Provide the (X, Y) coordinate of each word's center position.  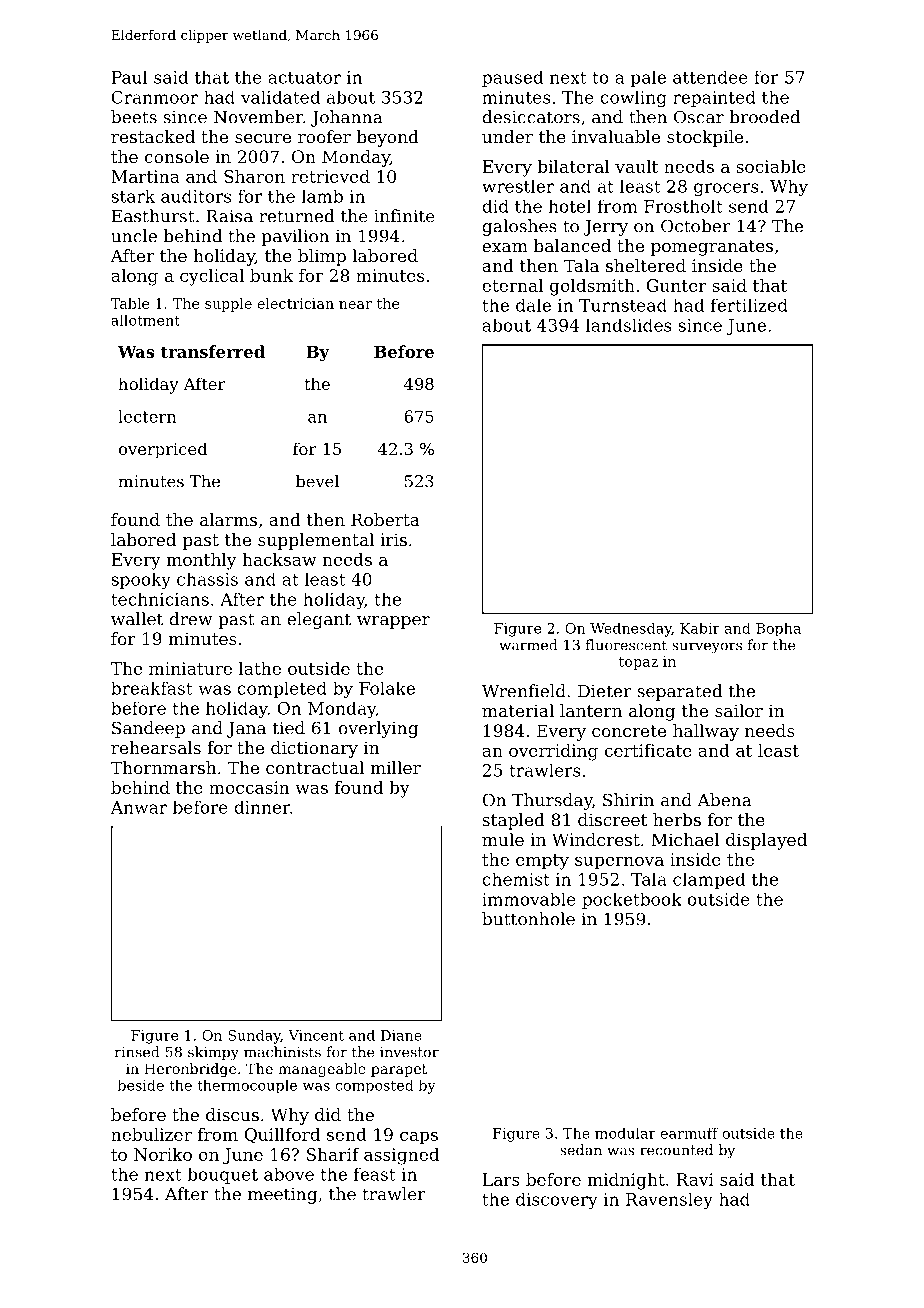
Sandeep (148, 729)
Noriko (163, 1154)
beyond (388, 138)
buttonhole (528, 919)
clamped (709, 880)
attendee (710, 77)
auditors (196, 196)
